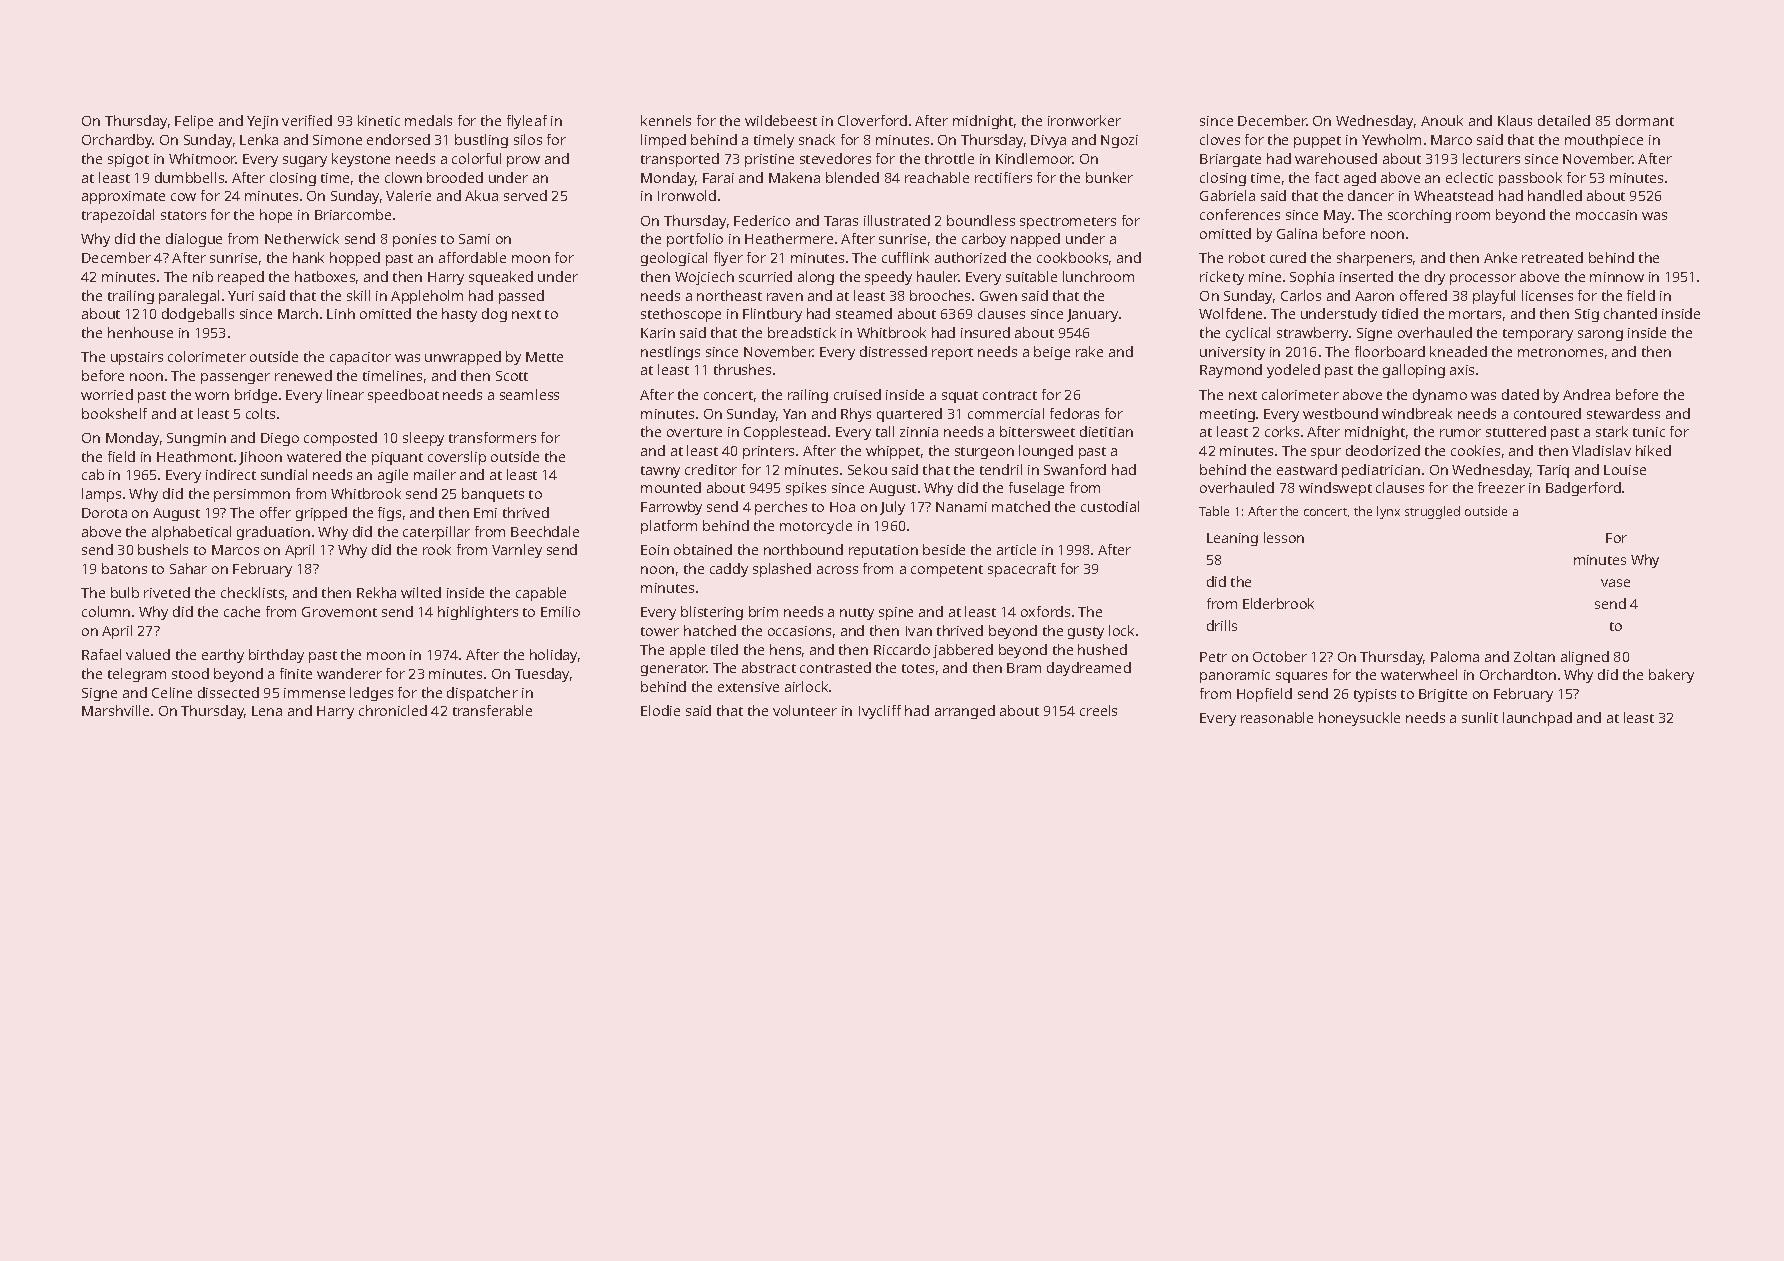 The image size is (1784, 1261). What do you see at coordinates (195, 456) in the screenshot?
I see `Heathmont` at bounding box center [195, 456].
